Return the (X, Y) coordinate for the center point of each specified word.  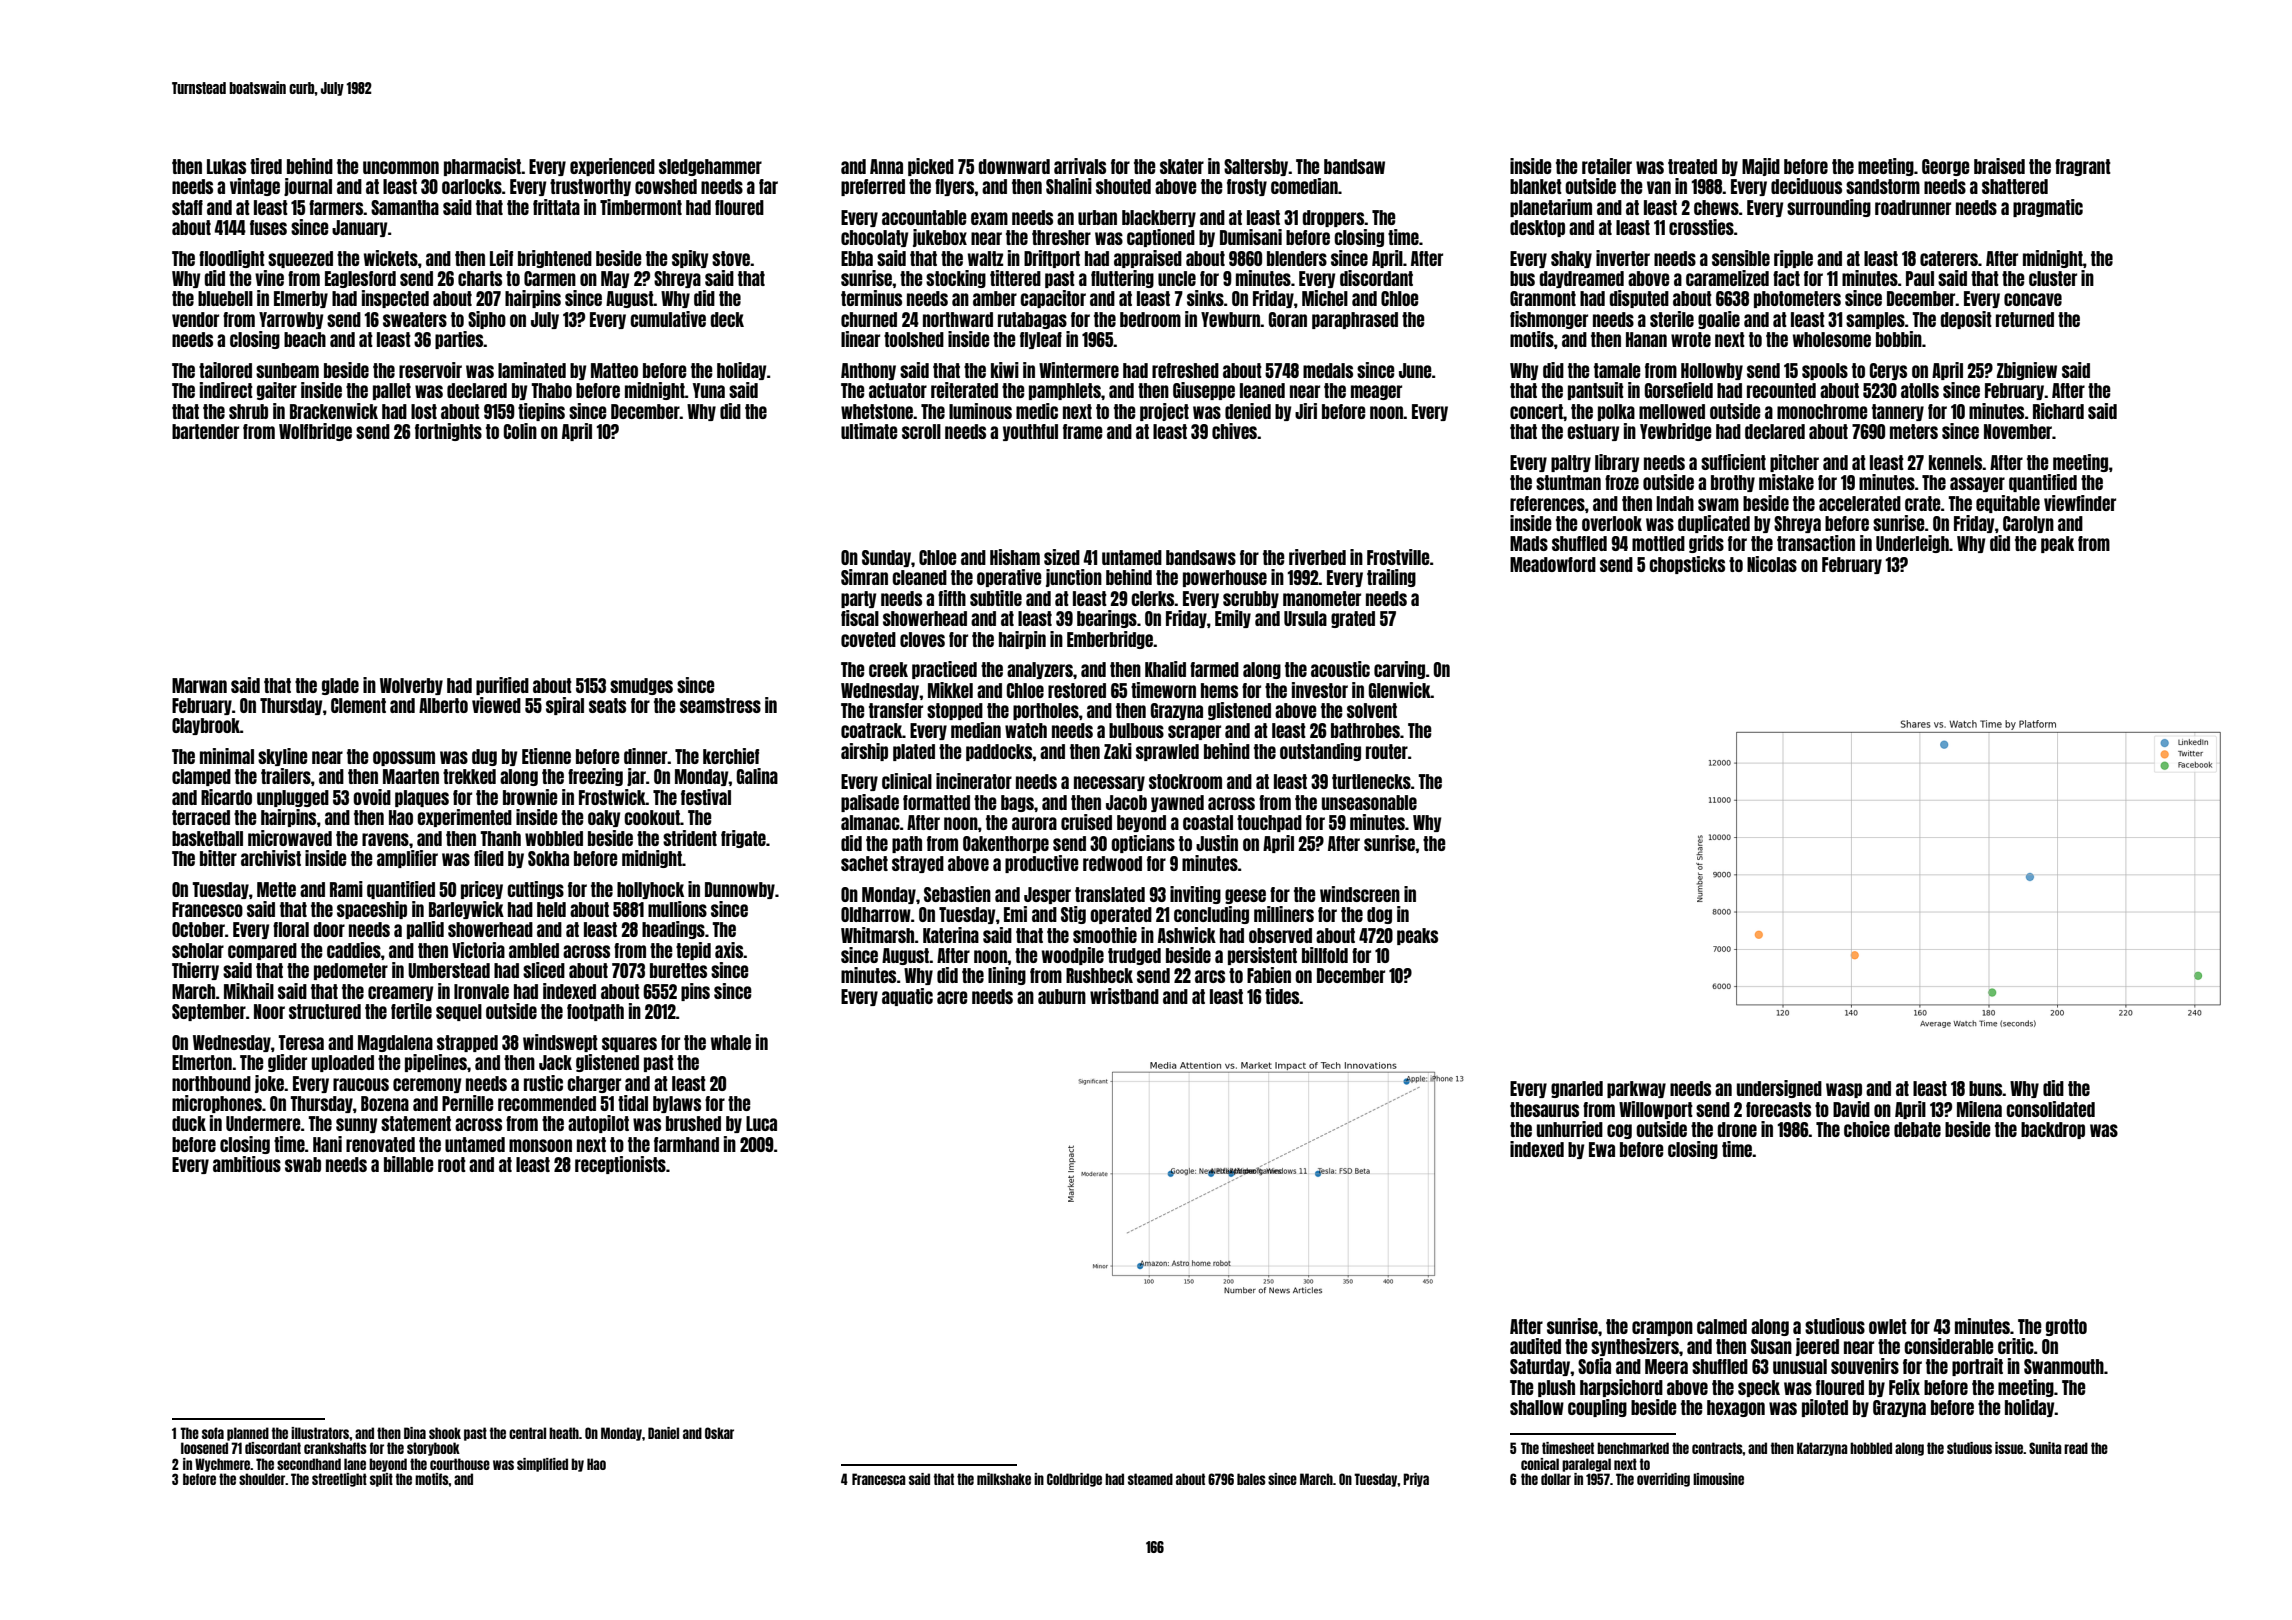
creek (888, 669)
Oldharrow (876, 914)
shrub (248, 411)
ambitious (247, 1164)
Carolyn (2028, 524)
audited (1535, 1346)
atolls (1920, 390)
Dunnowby (740, 890)
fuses (268, 227)
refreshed (1185, 370)
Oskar (719, 1433)
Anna (886, 166)
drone (1737, 1129)
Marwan (199, 685)
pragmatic (2048, 208)
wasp (1844, 1090)
